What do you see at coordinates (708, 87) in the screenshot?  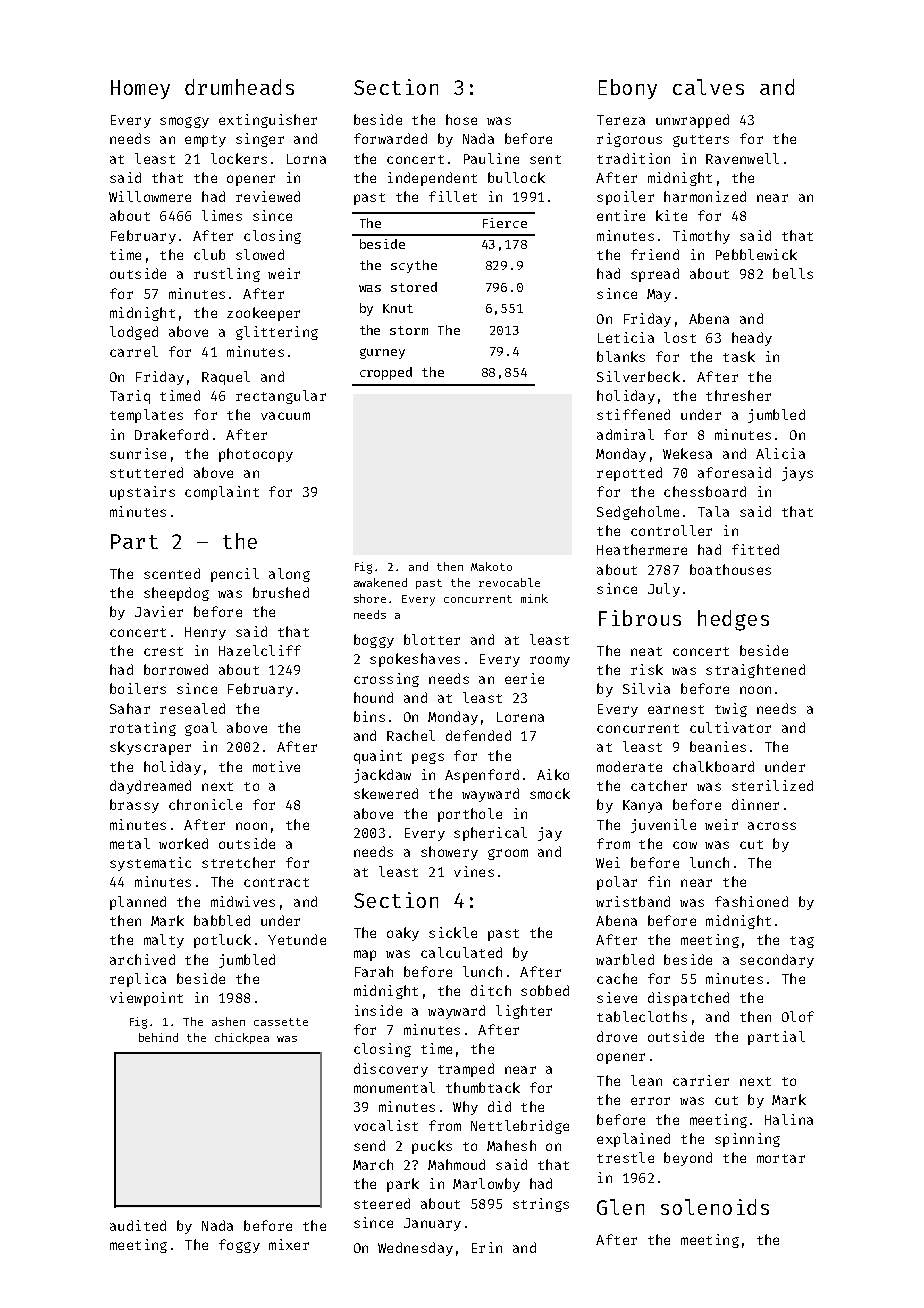 I see `calves` at bounding box center [708, 87].
